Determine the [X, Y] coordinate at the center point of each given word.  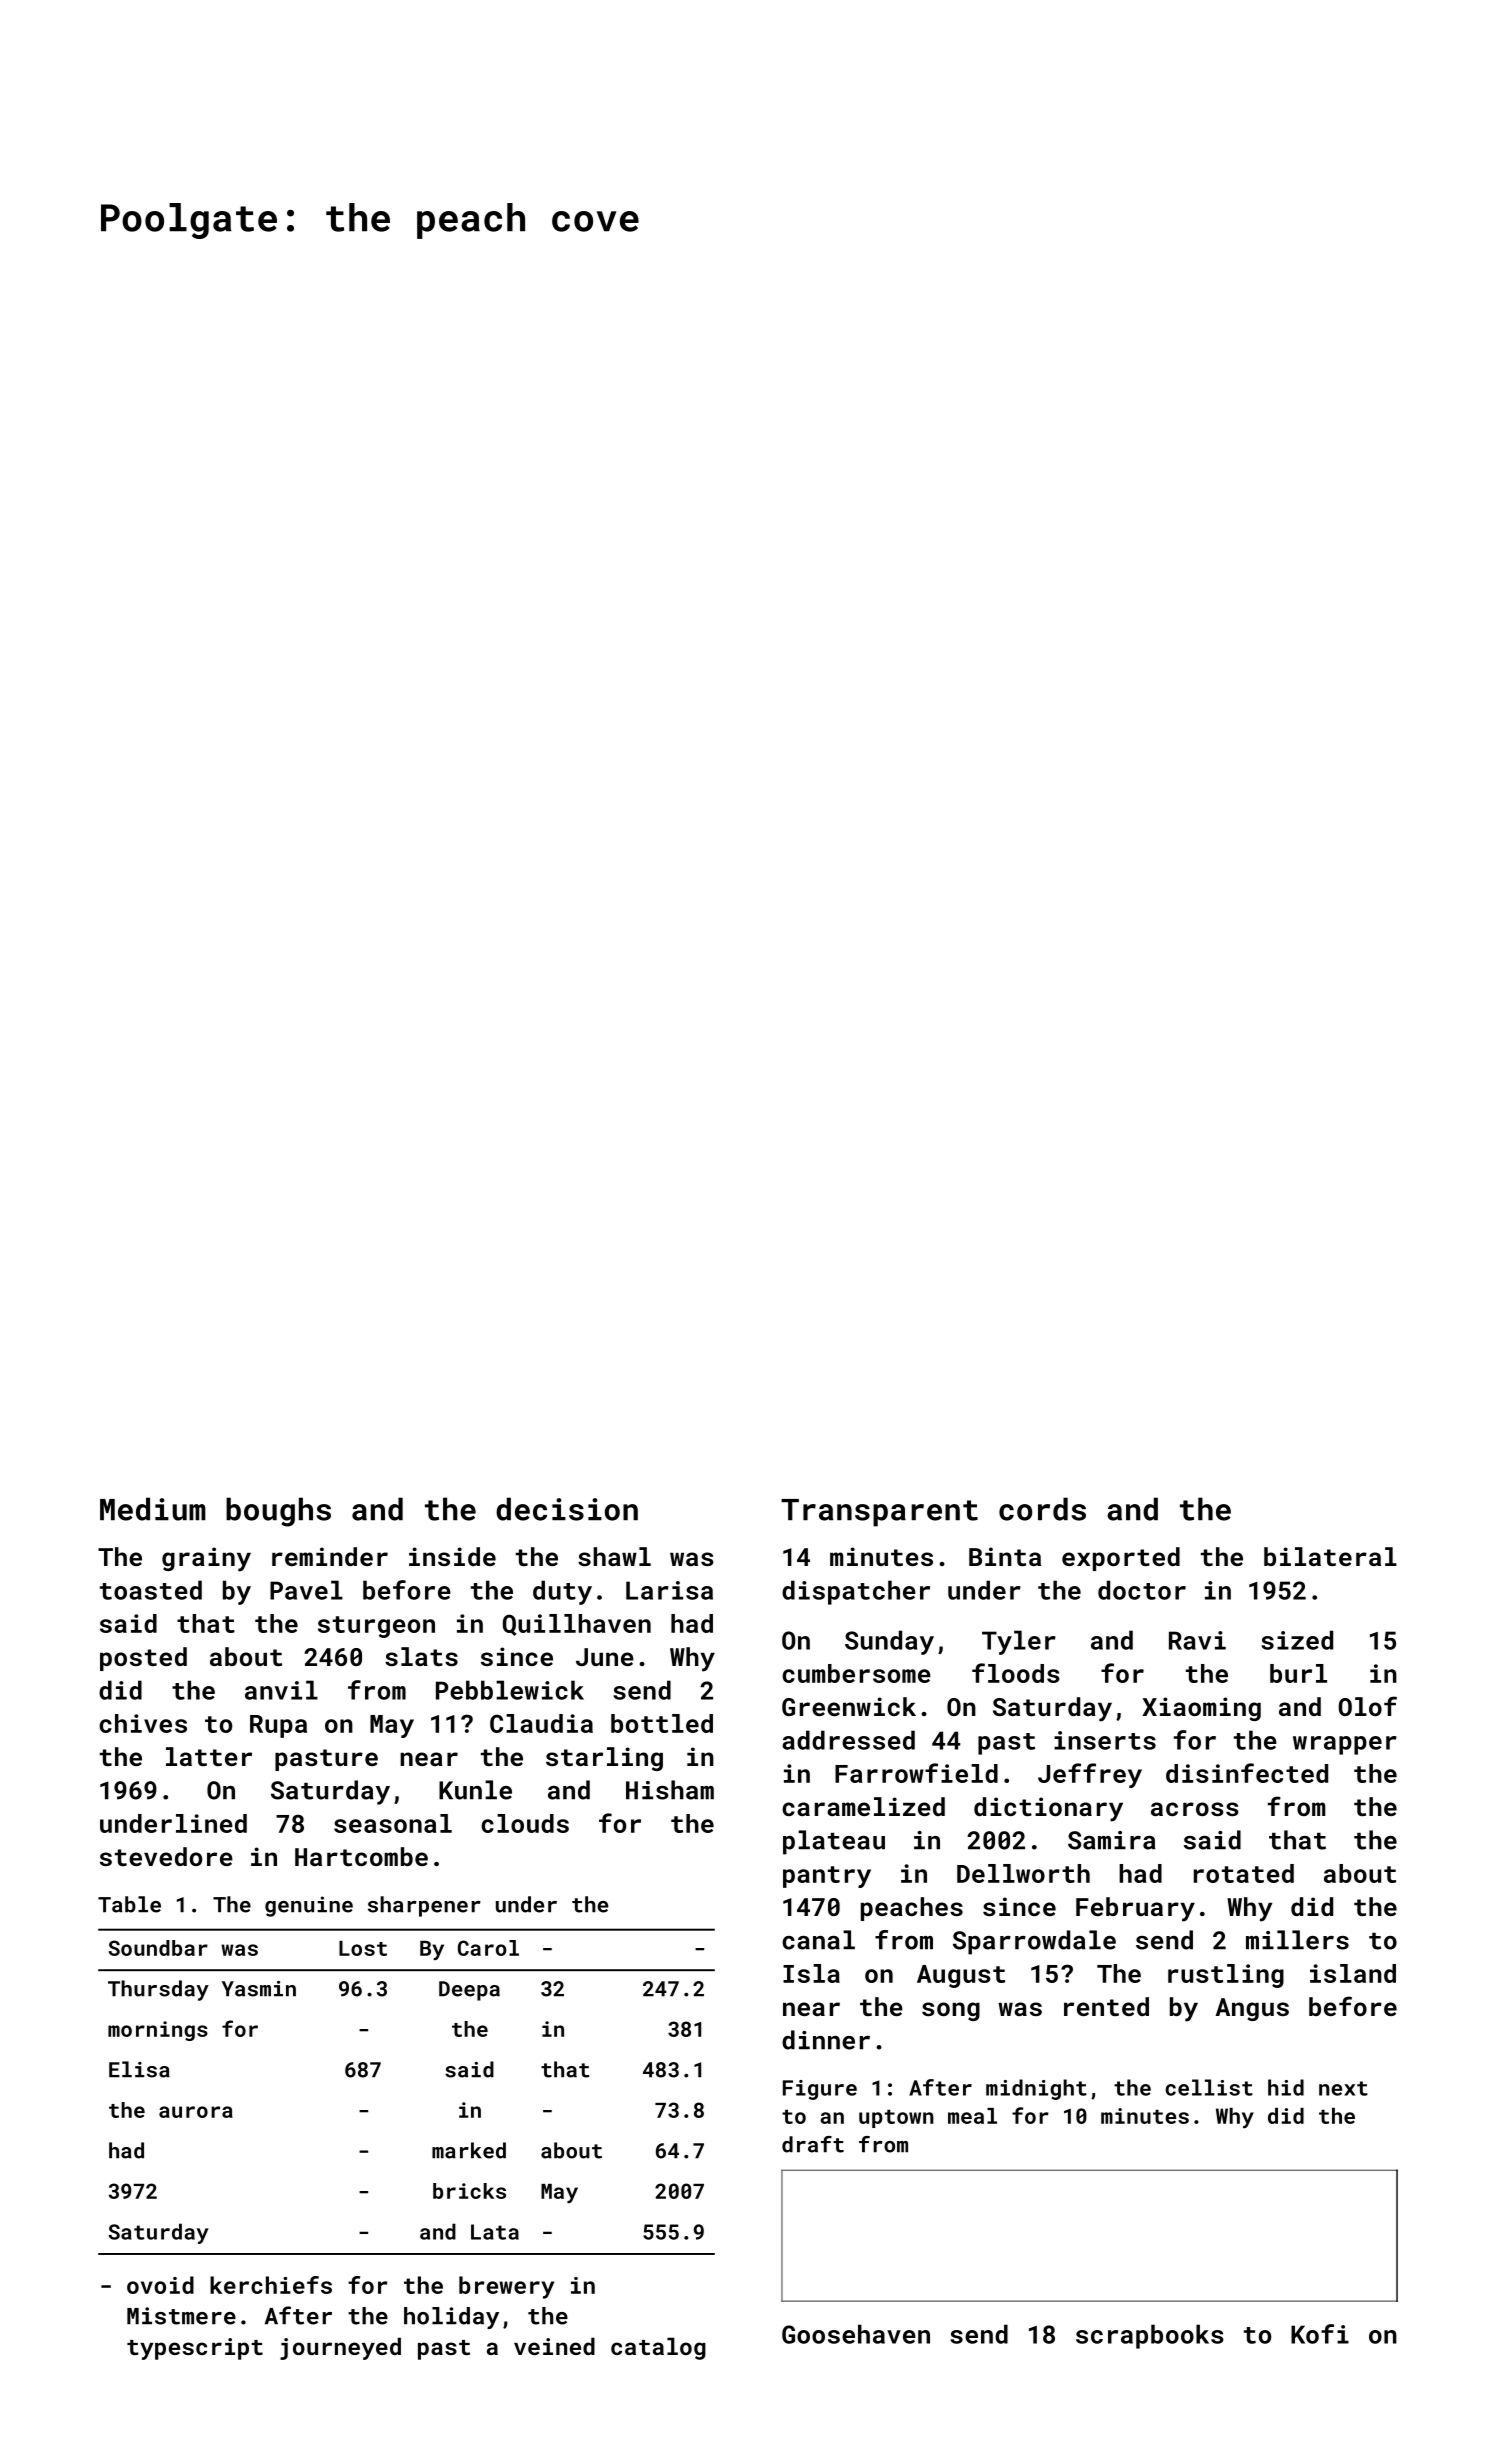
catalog [658, 2348]
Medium [153, 1509]
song [951, 2011]
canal [818, 1940]
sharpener [424, 1906]
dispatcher [856, 1592]
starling [604, 1759]
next [1343, 2088]
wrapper [1345, 1745]
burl [1298, 1673]
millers [1297, 1940]
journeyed [340, 2348]
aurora [196, 2112]
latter [209, 1756]
